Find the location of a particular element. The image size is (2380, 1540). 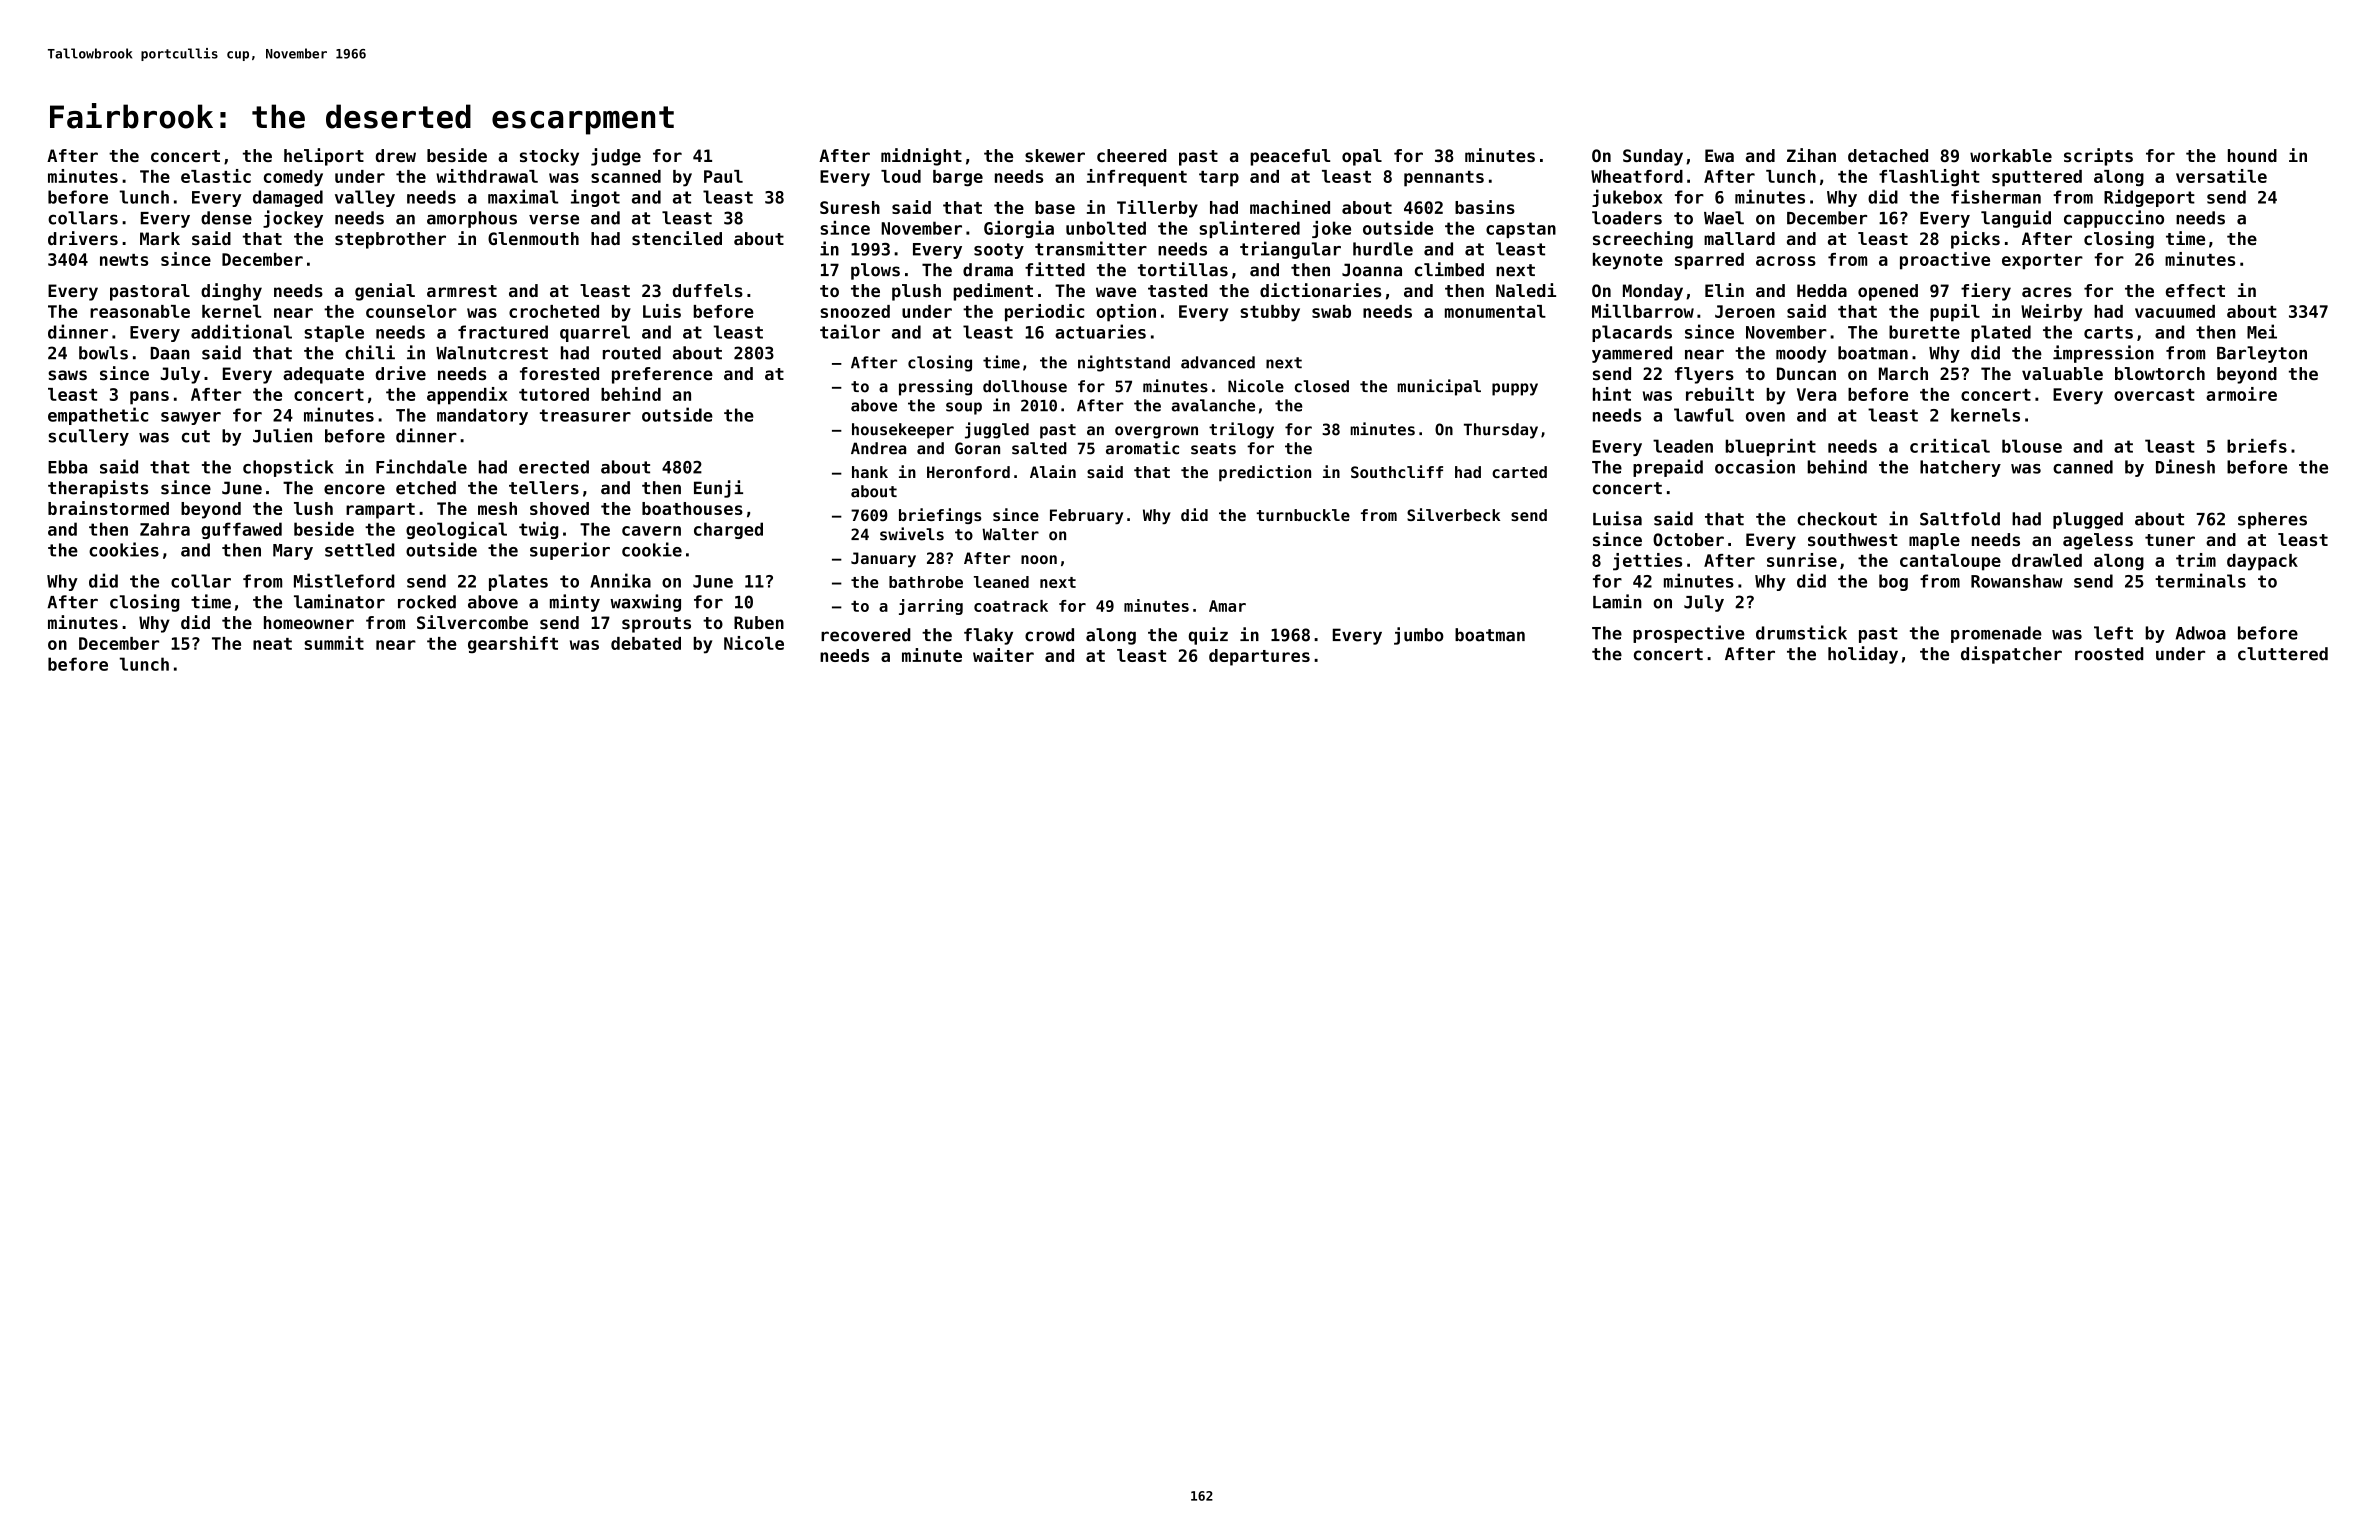

departures is located at coordinates (1259, 657).
